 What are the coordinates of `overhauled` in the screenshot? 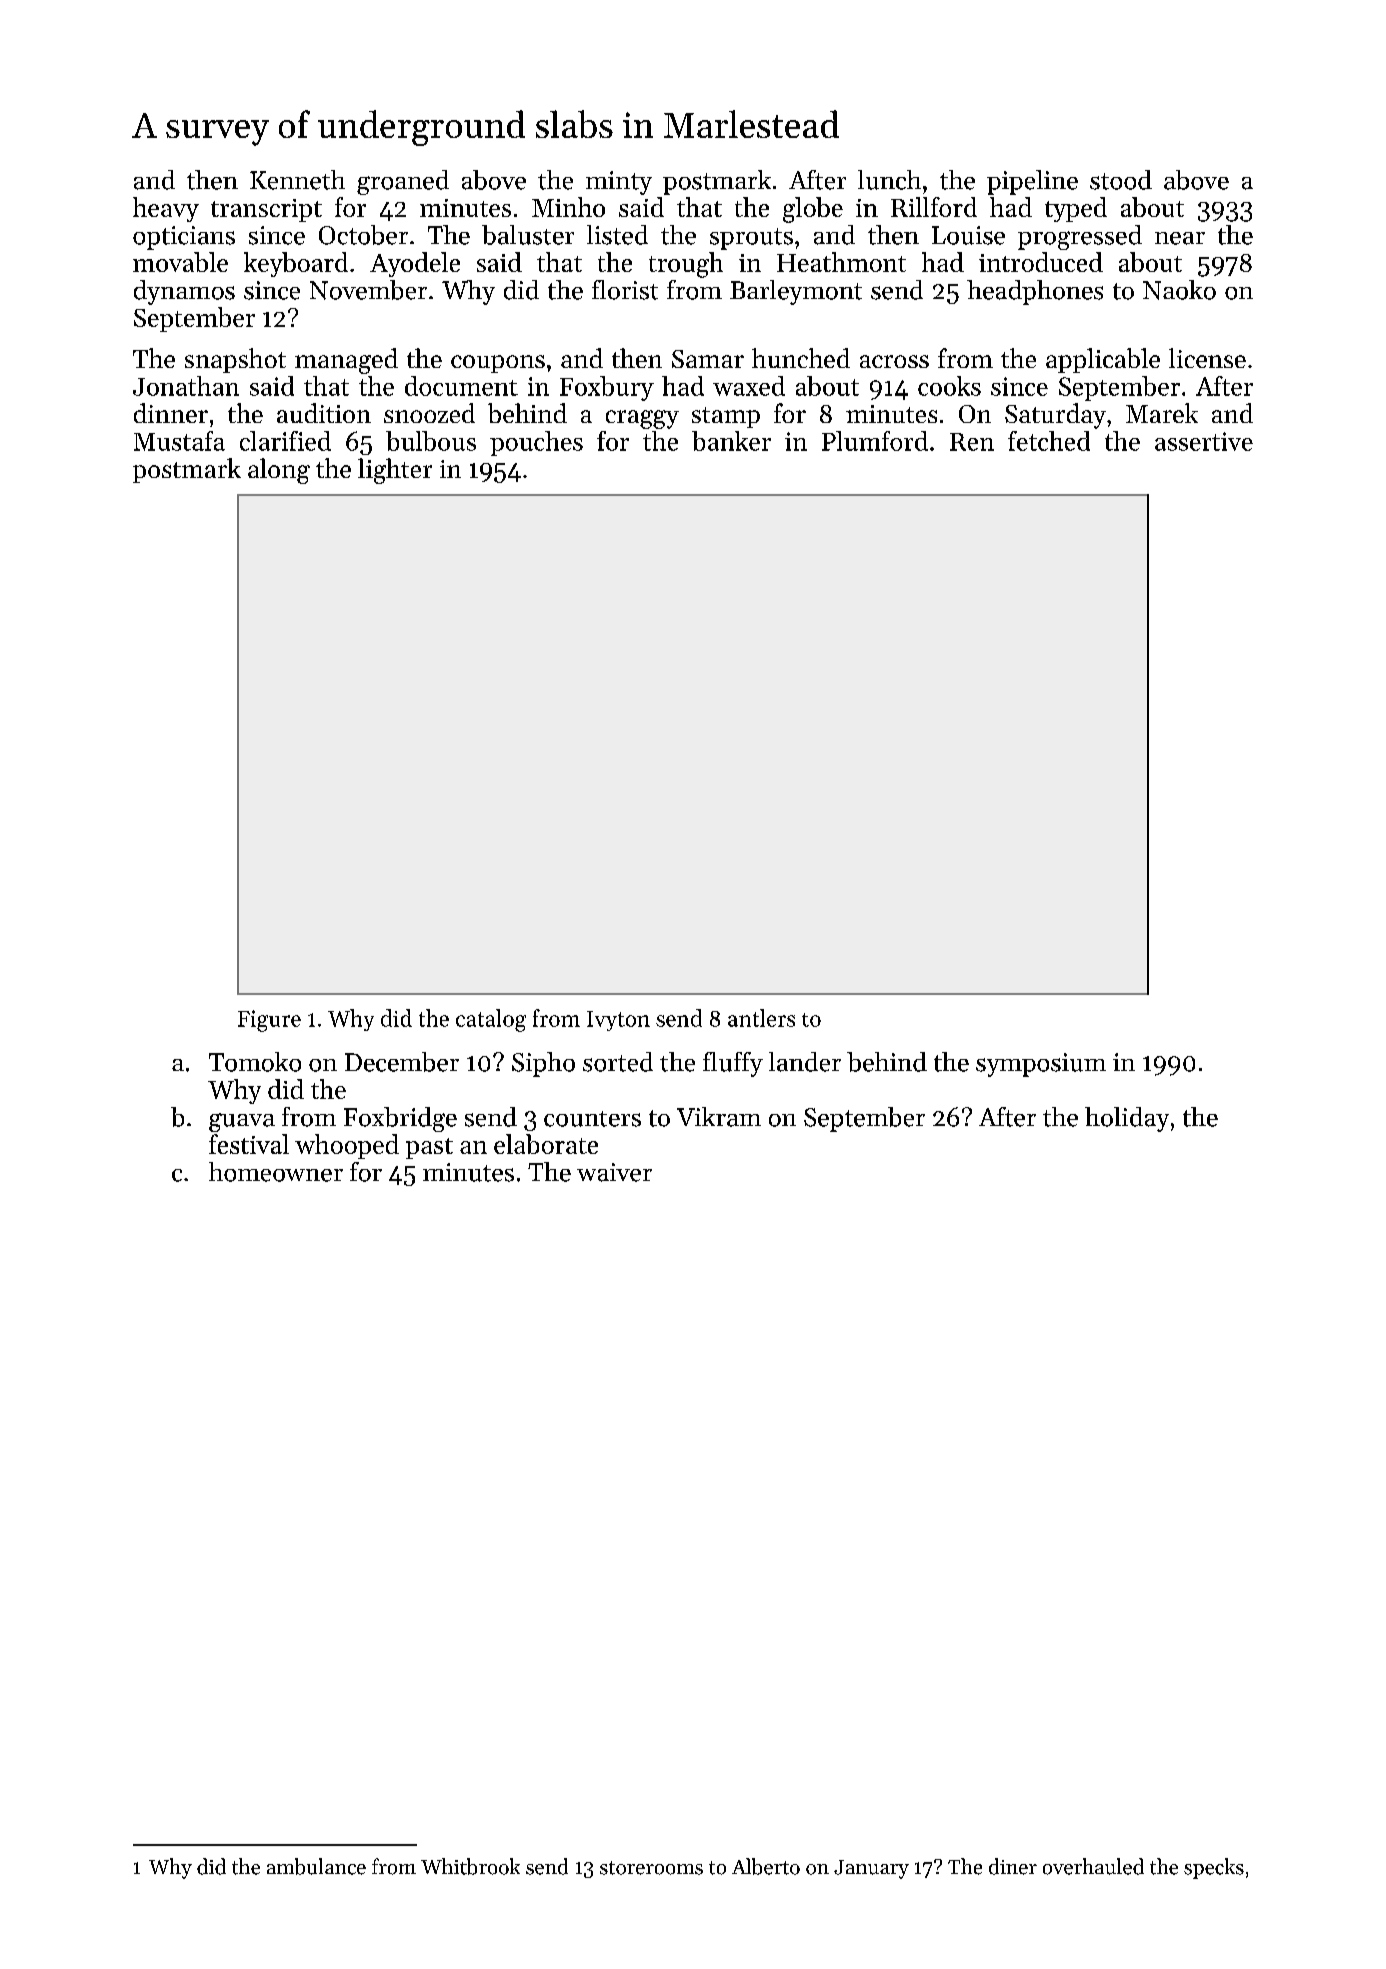 It's located at (1093, 1866).
